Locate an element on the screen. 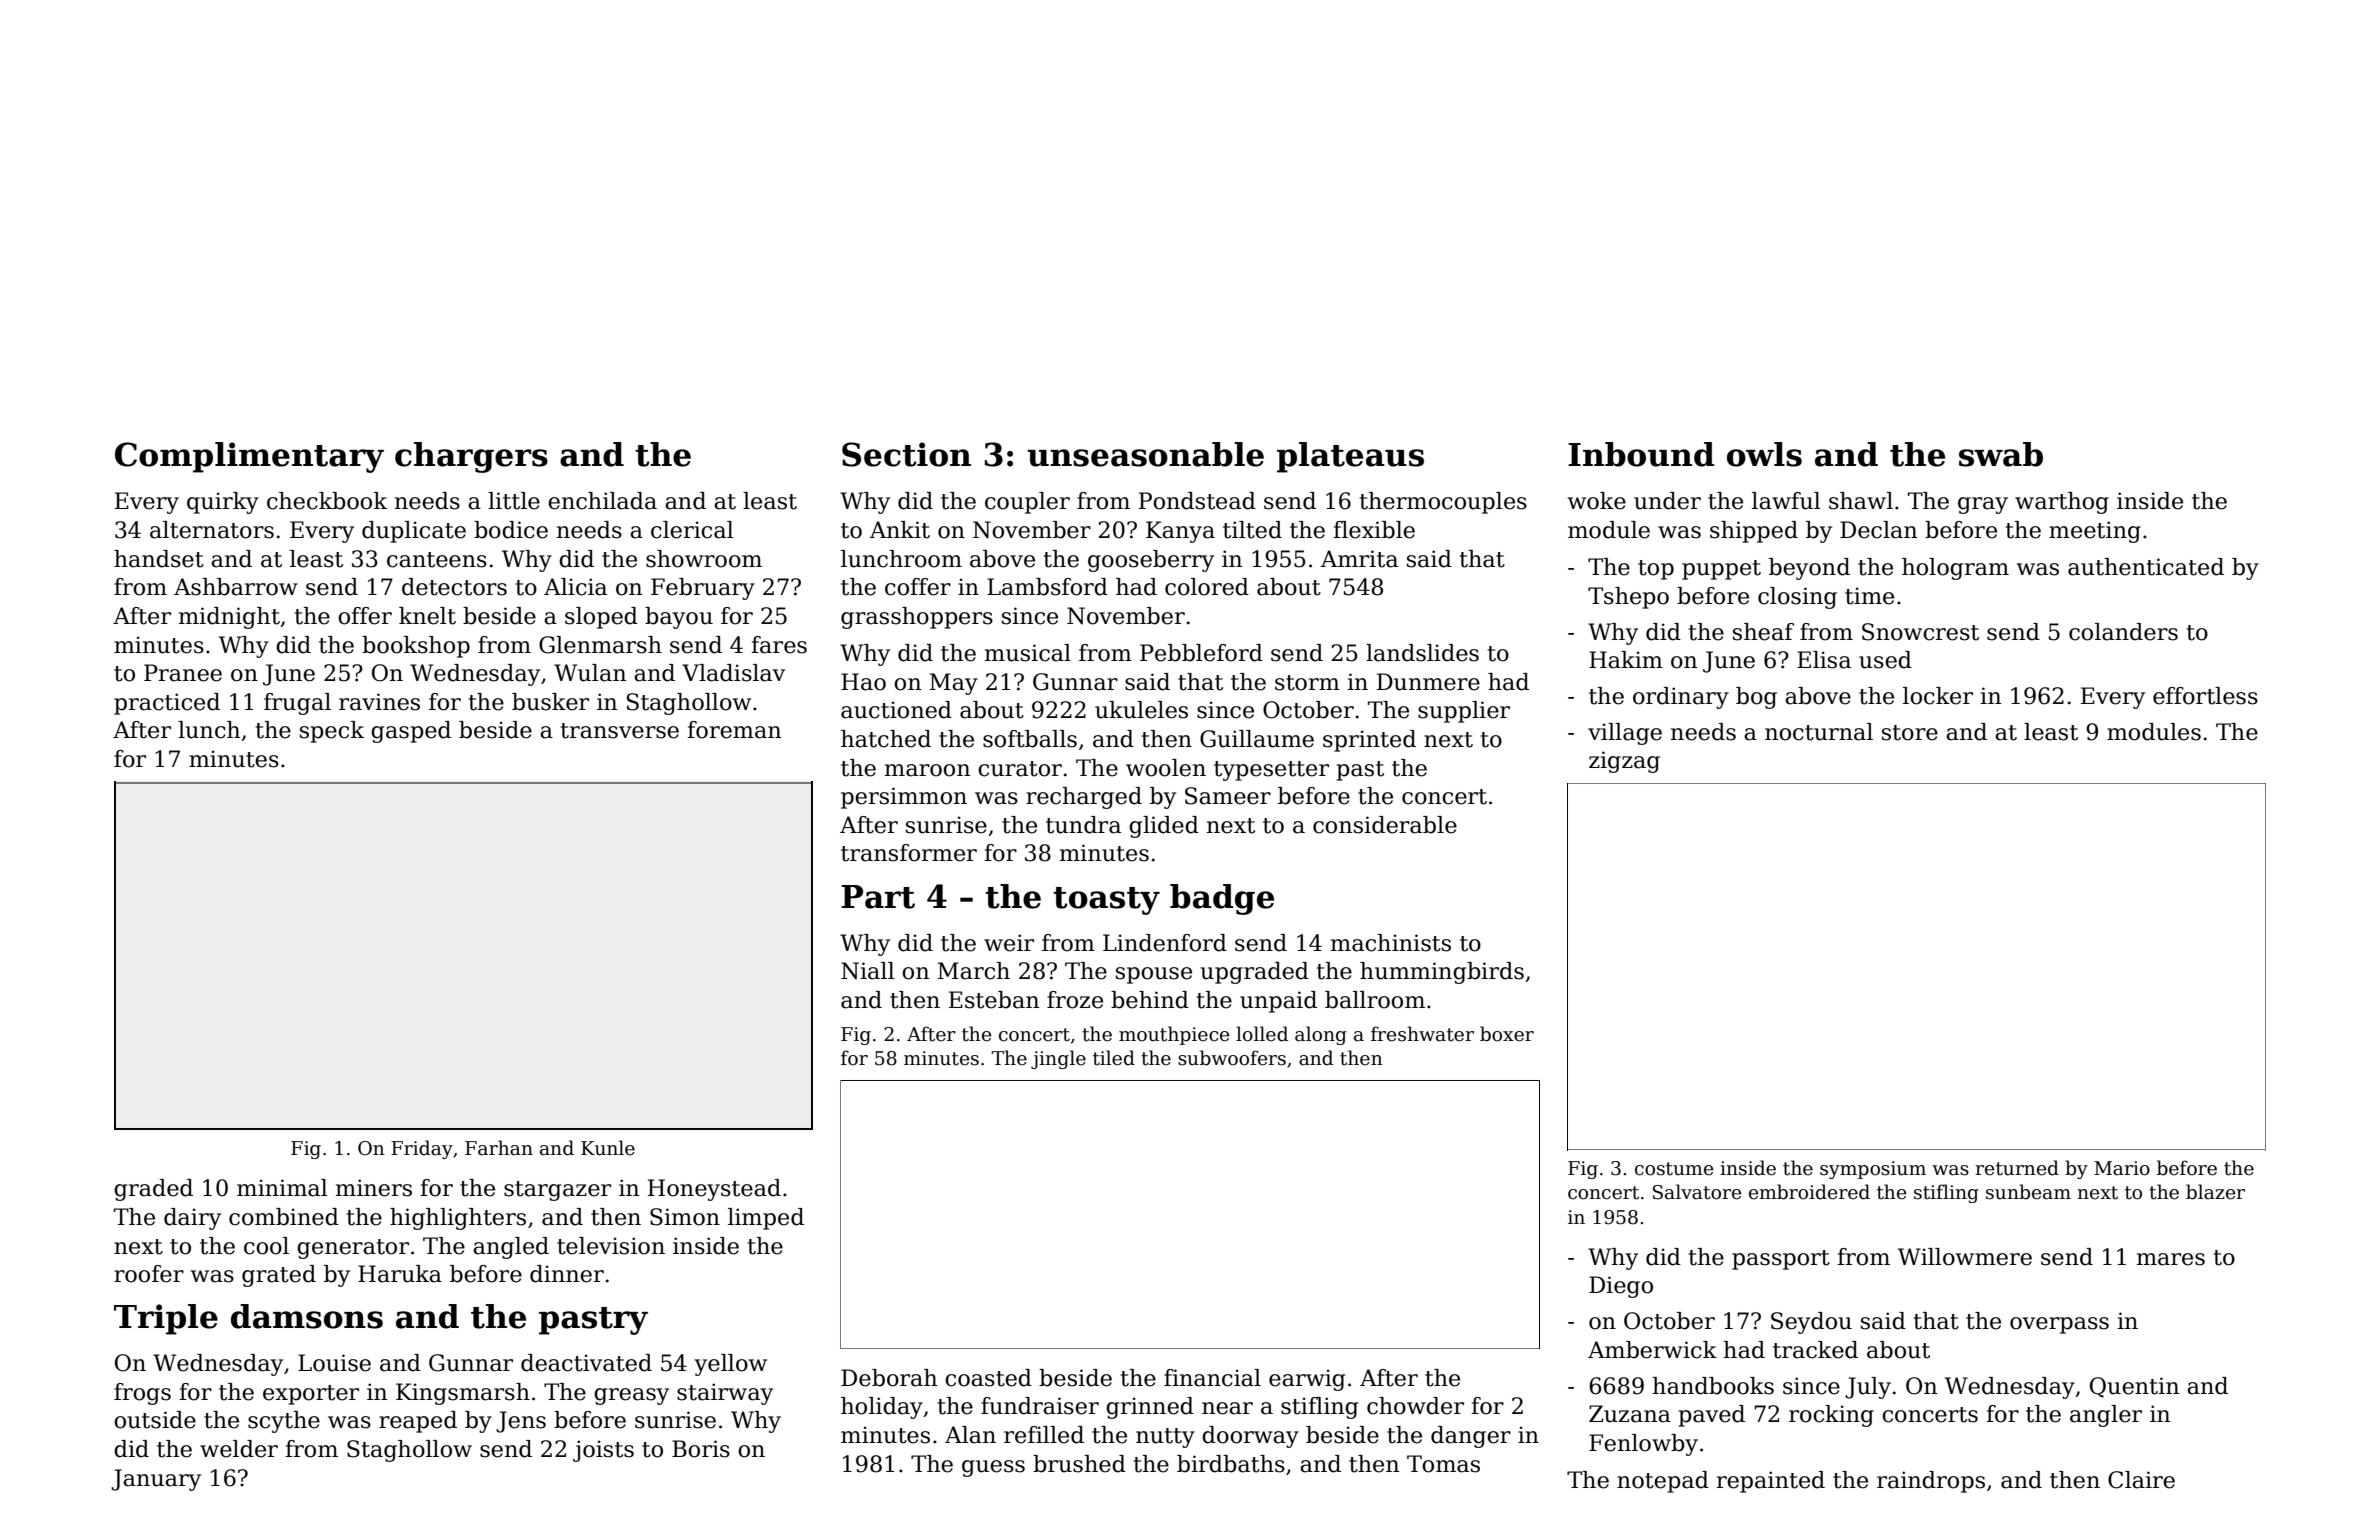 The width and height of the screenshot is (2380, 1540). returned is located at coordinates (2017, 1168).
